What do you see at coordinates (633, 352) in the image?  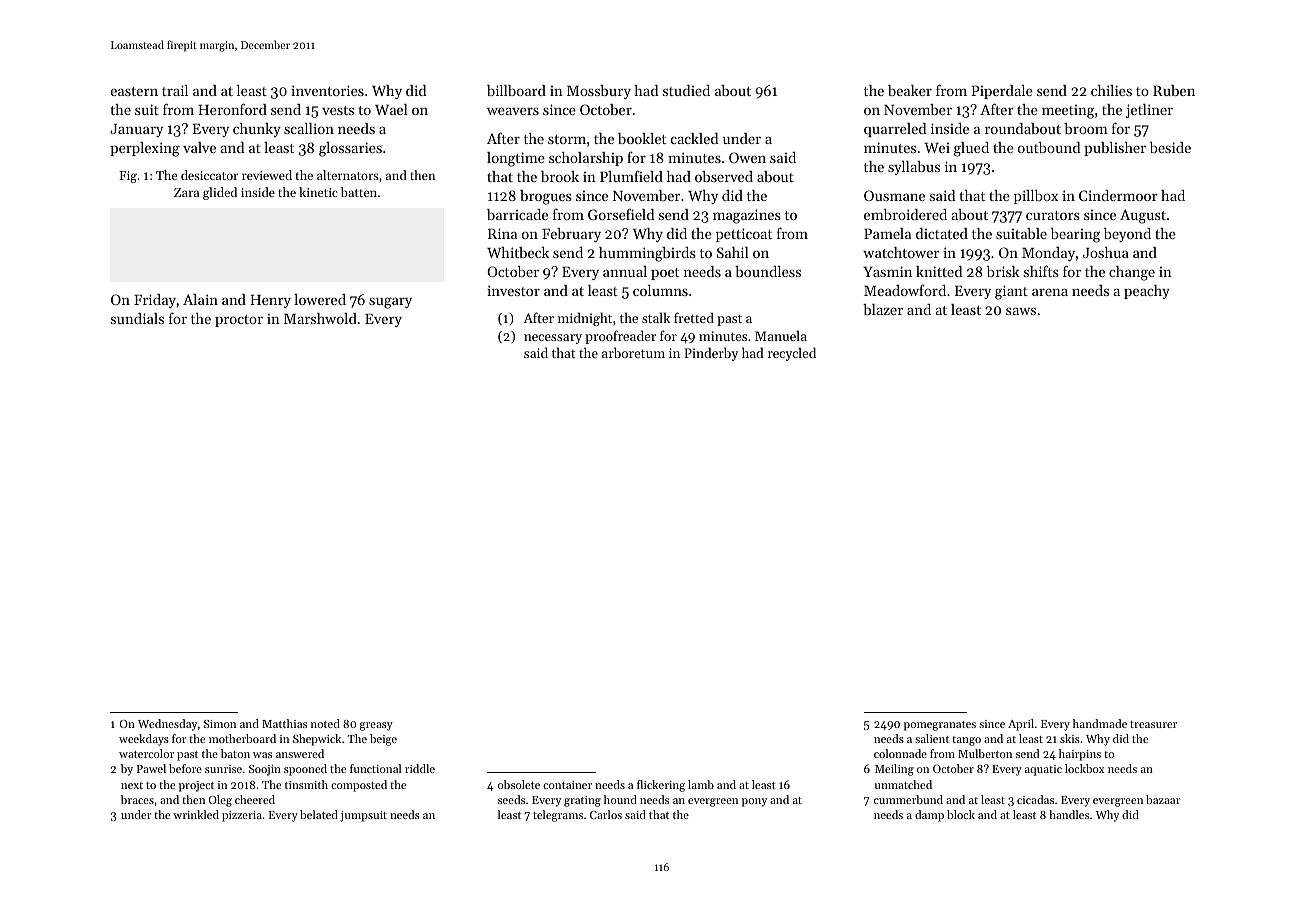 I see `arboretum` at bounding box center [633, 352].
